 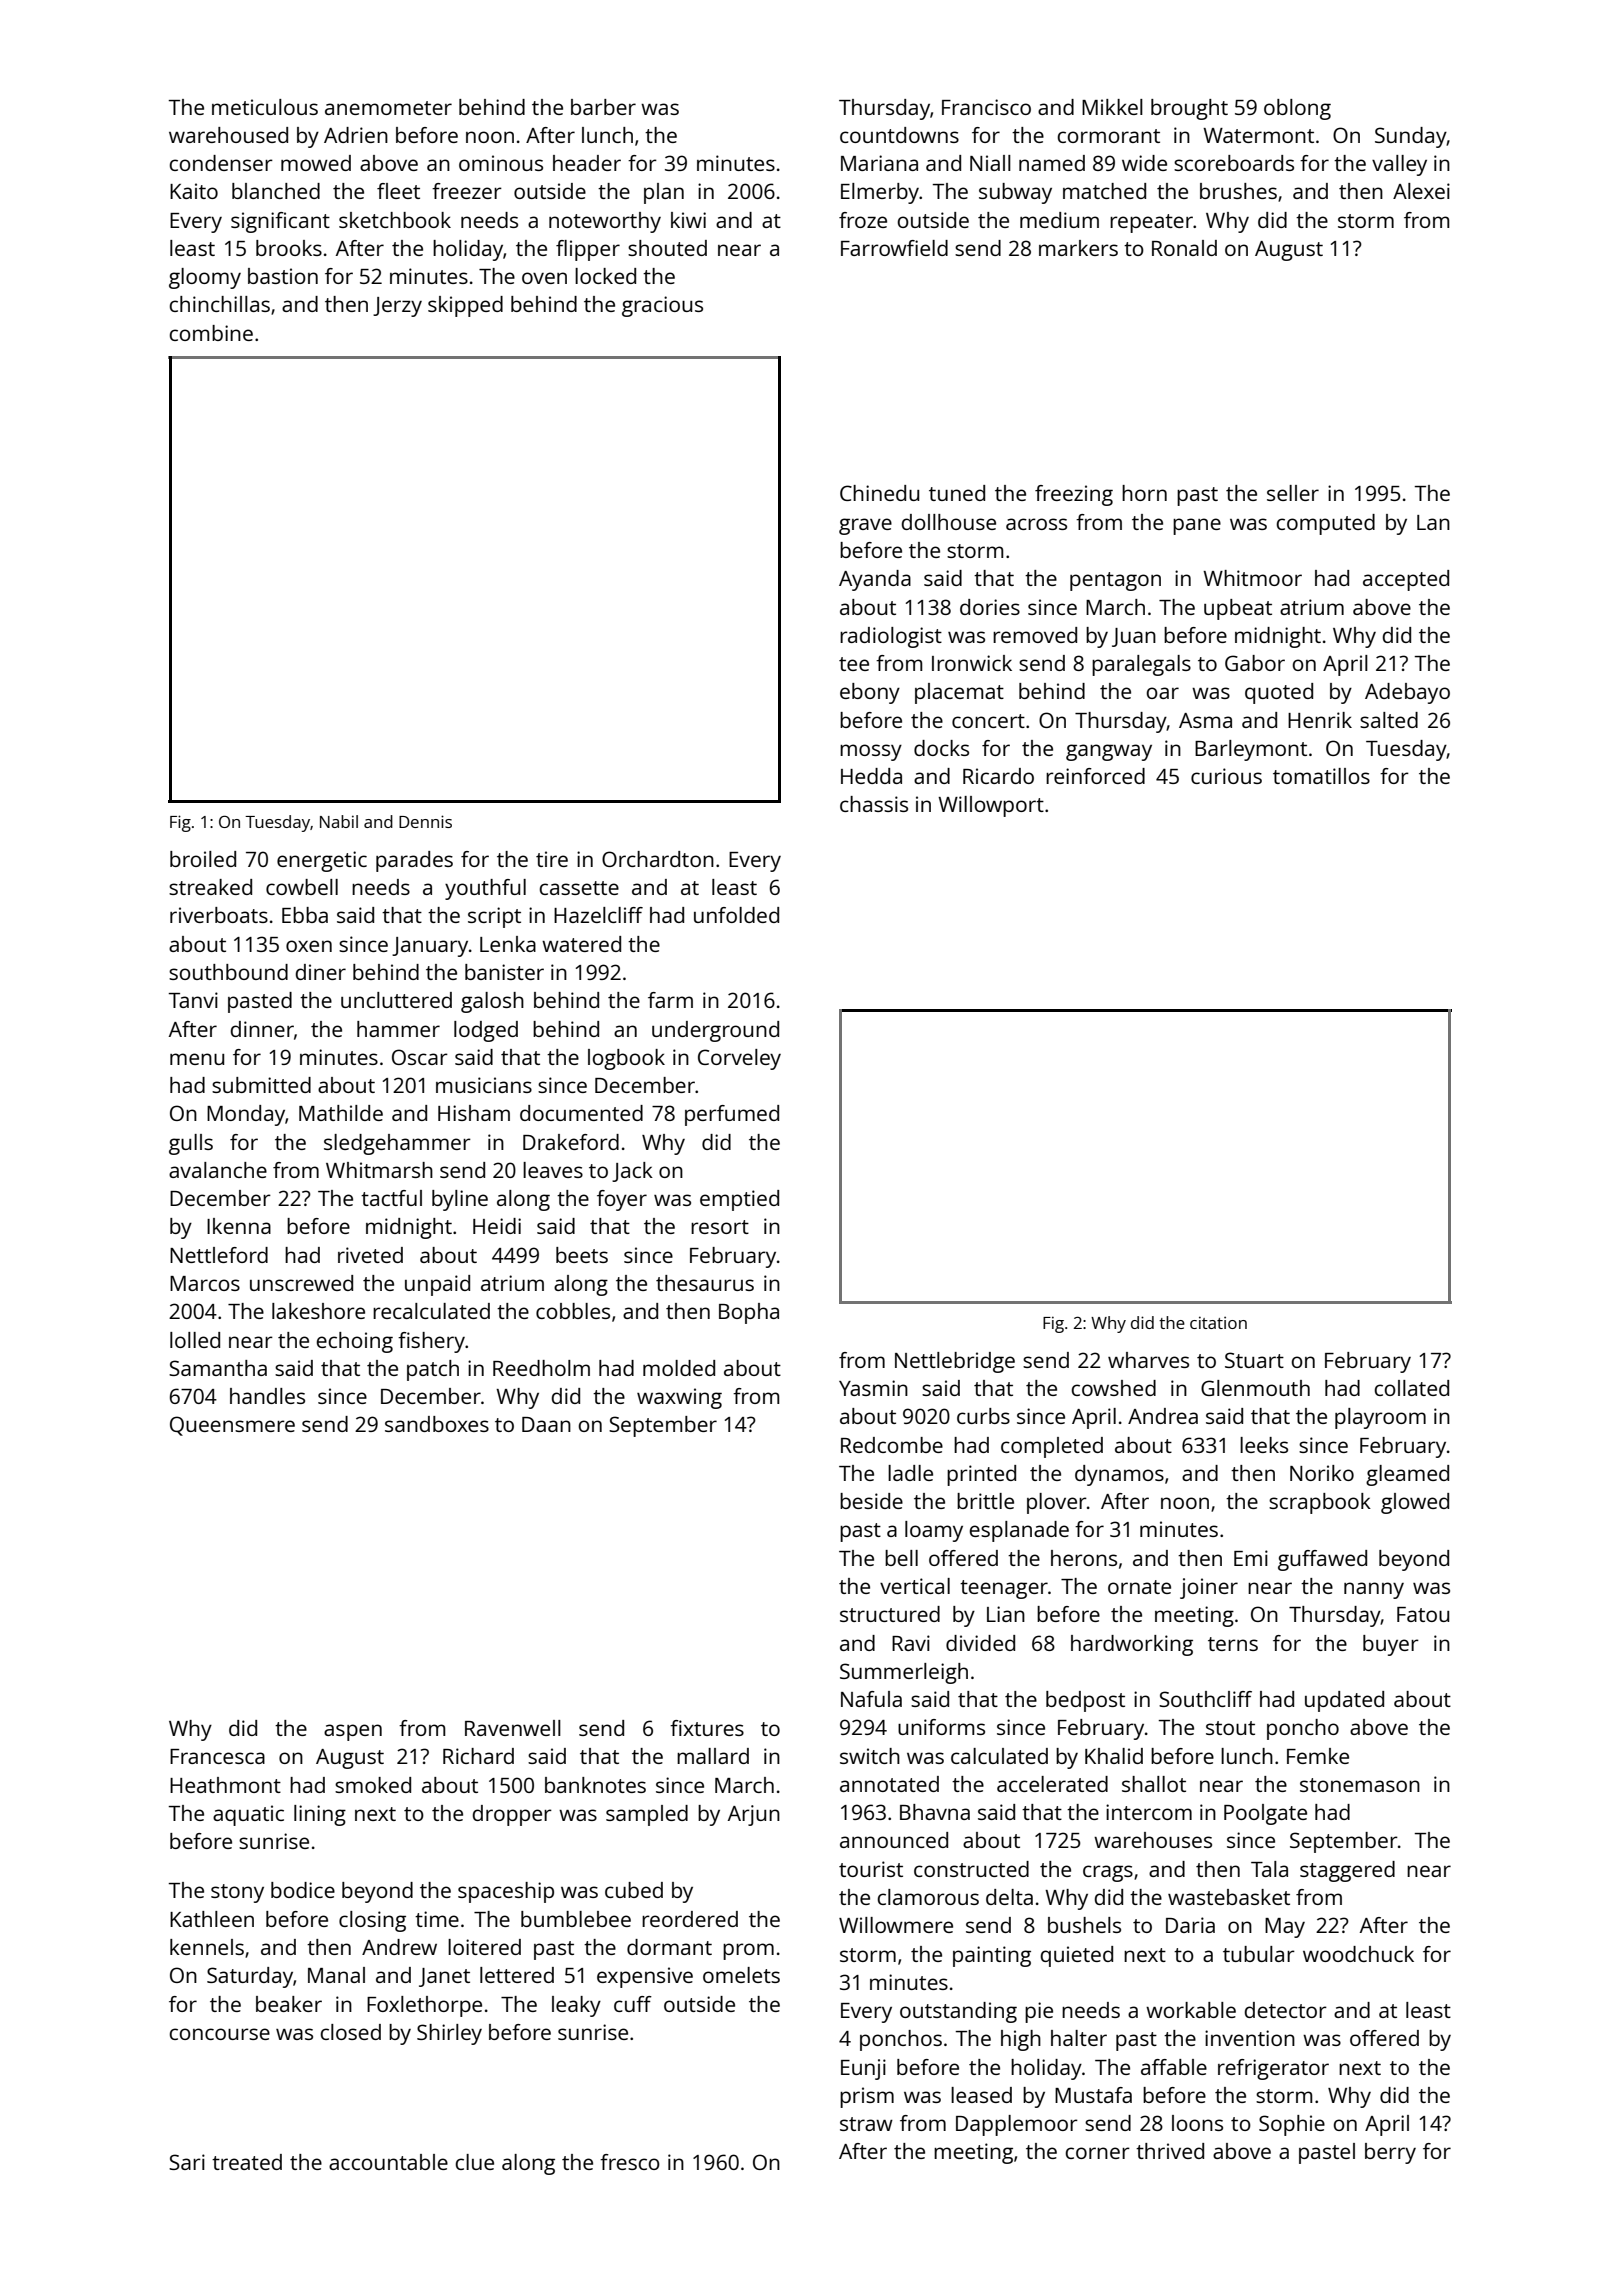 I want to click on seller, so click(x=1293, y=493).
